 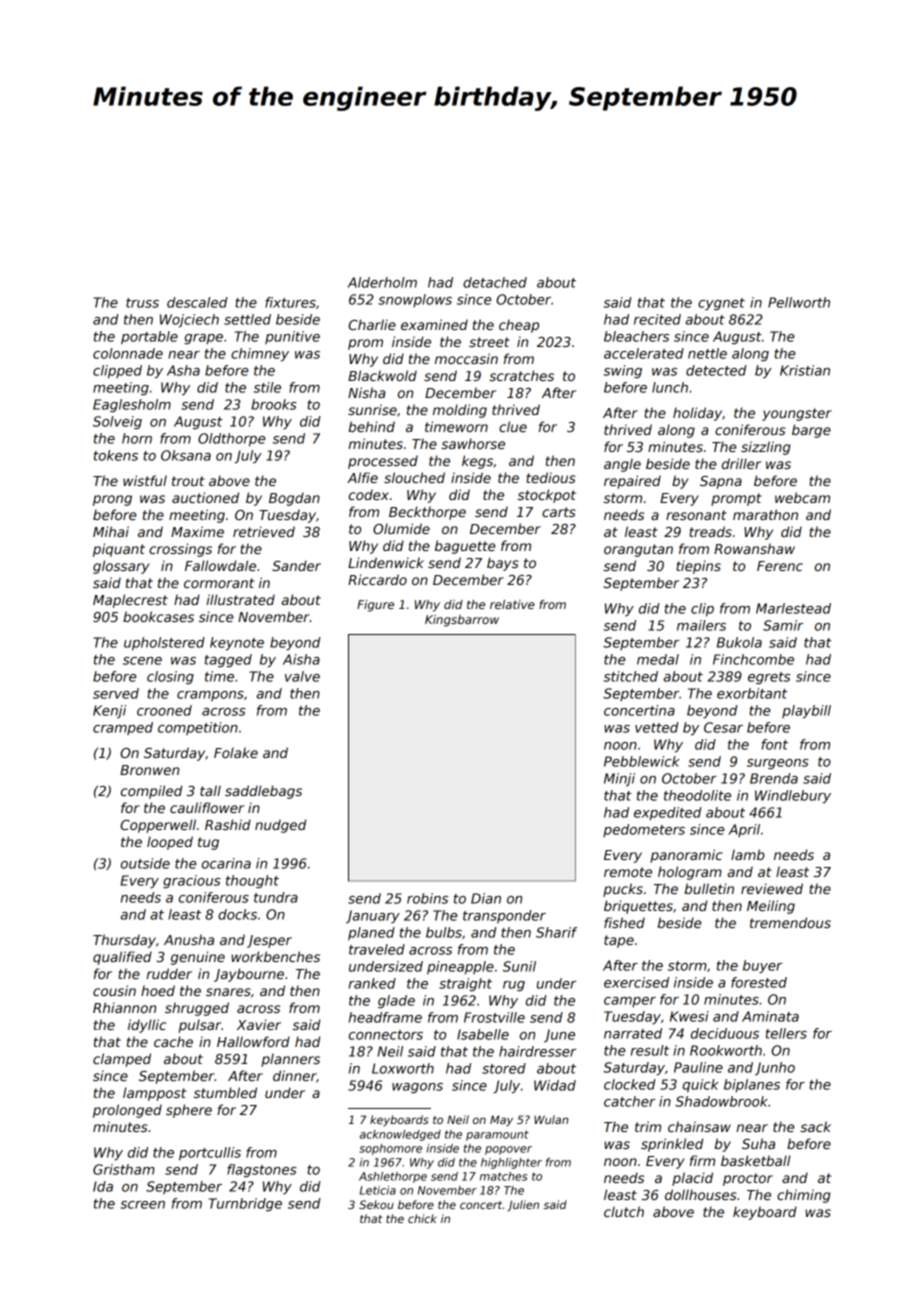 What do you see at coordinates (726, 1050) in the screenshot?
I see `Rookworth` at bounding box center [726, 1050].
